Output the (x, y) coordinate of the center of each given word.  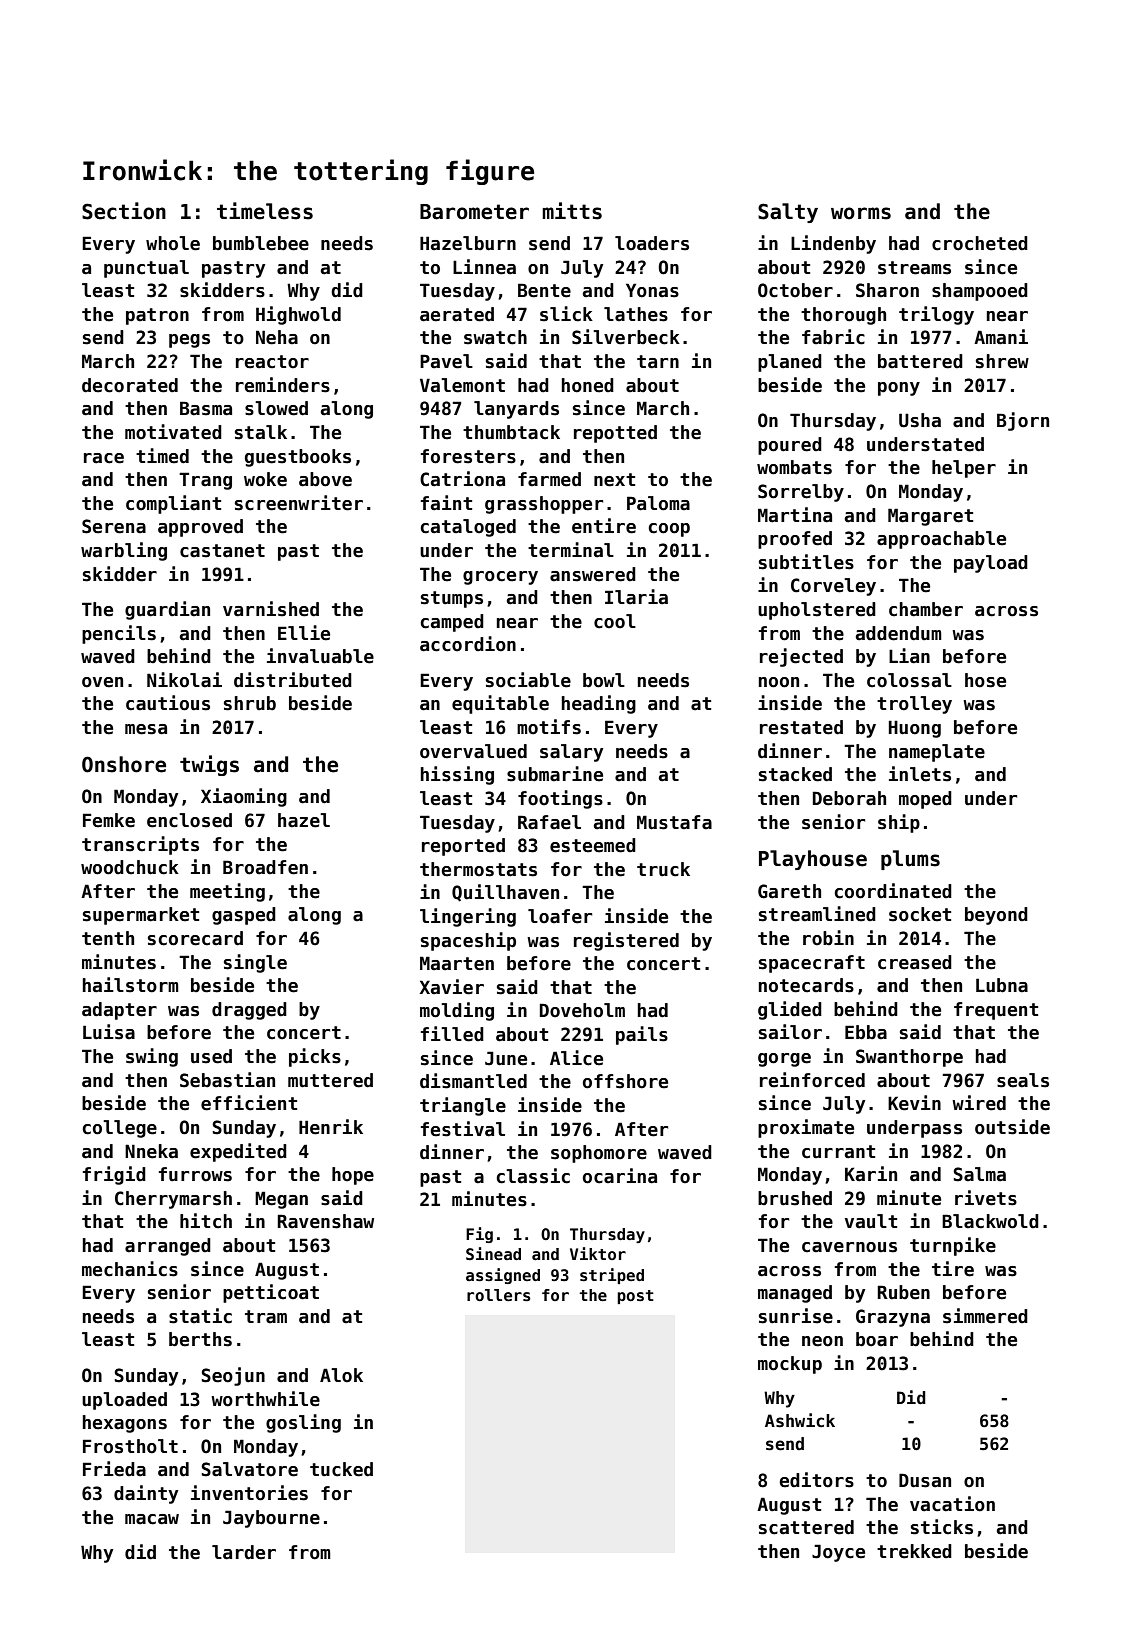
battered (920, 361)
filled (452, 1034)
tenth (108, 938)
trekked (914, 1551)
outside (1012, 1127)
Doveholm (582, 1010)
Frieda (114, 1469)
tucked (341, 1469)
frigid (114, 1175)
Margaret (930, 517)
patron (157, 316)
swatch (495, 337)
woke (265, 479)
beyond (996, 916)
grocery (500, 578)
